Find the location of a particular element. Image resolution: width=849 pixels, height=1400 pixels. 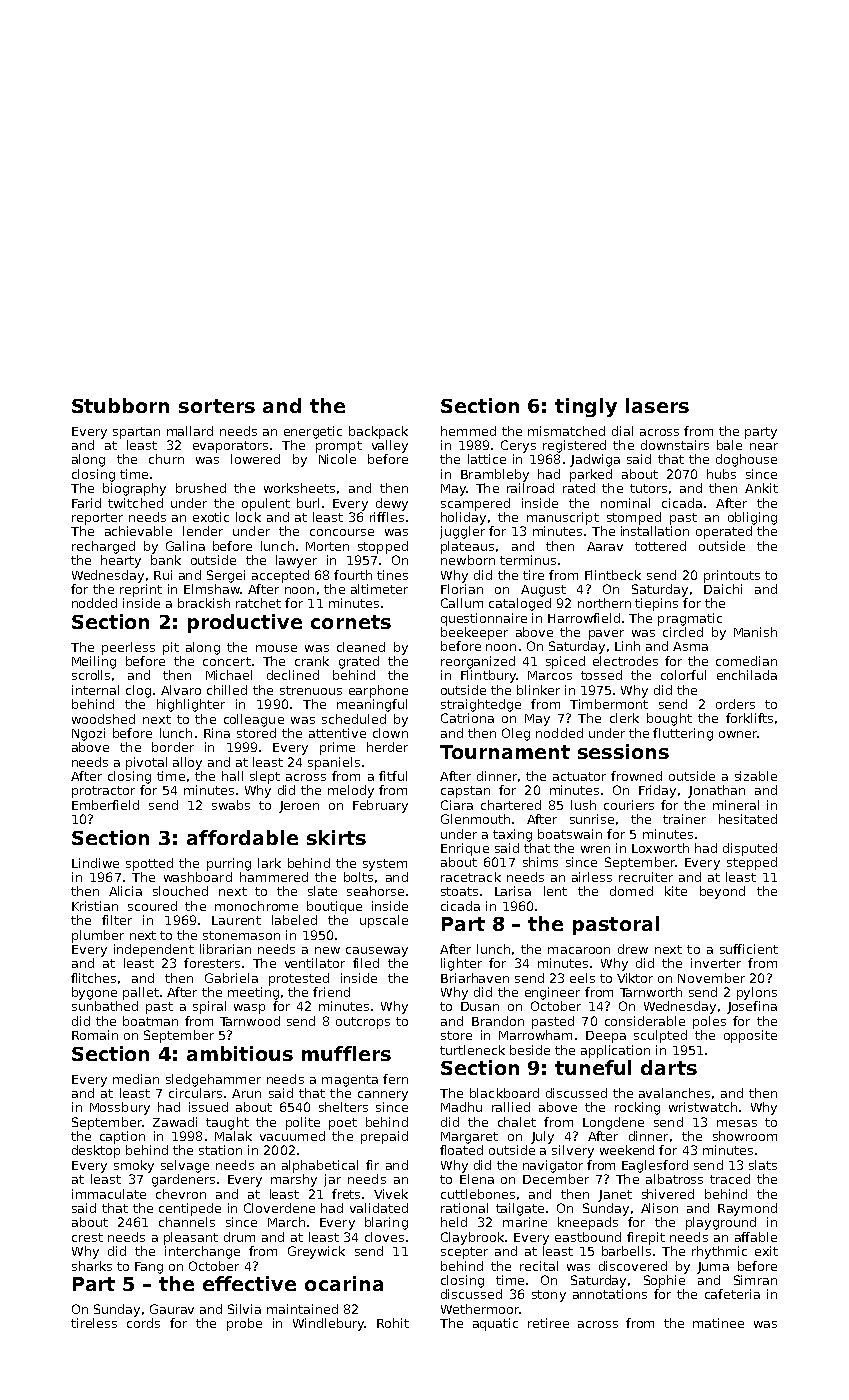

obliging is located at coordinates (752, 518).
